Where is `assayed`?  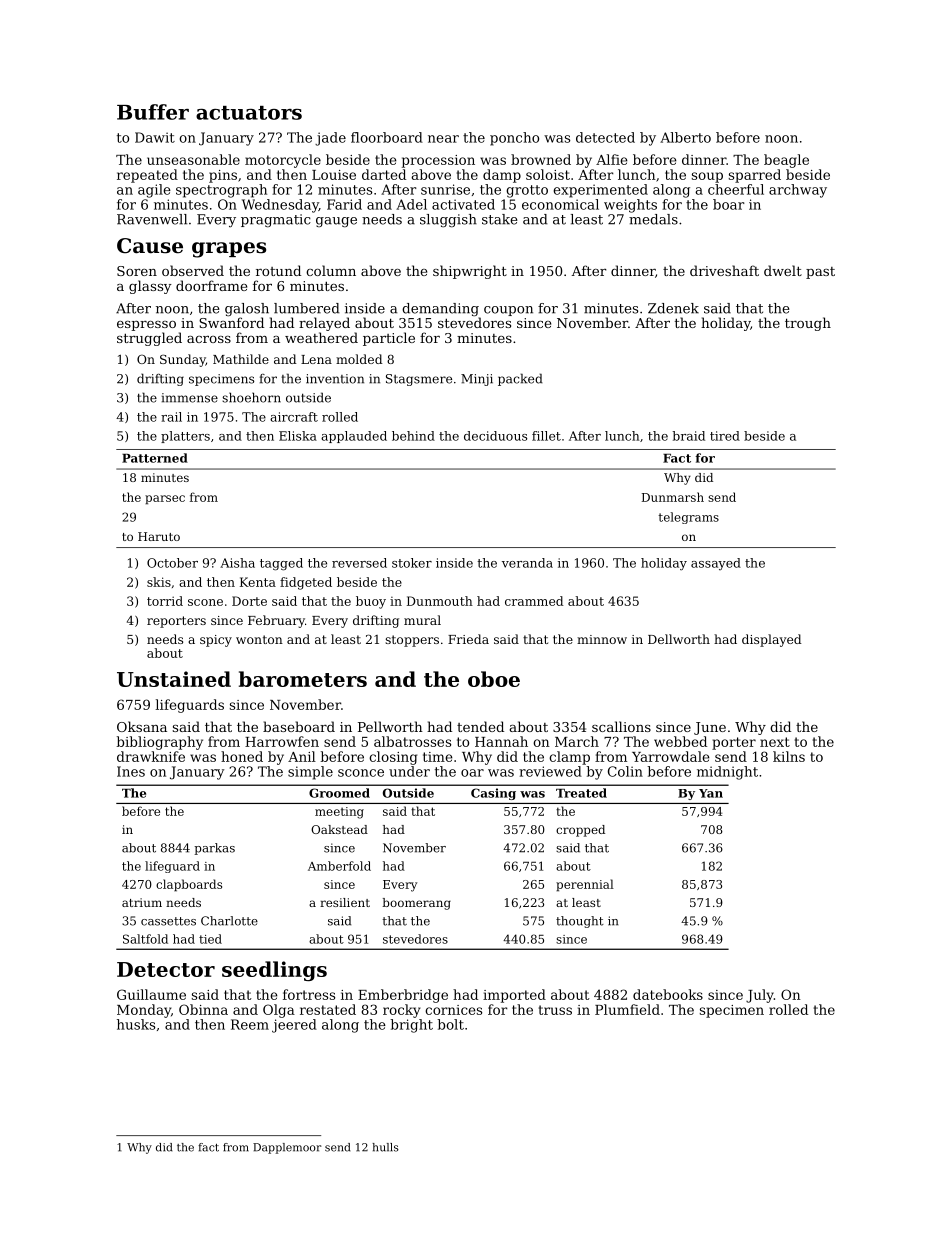 assayed is located at coordinates (716, 564).
